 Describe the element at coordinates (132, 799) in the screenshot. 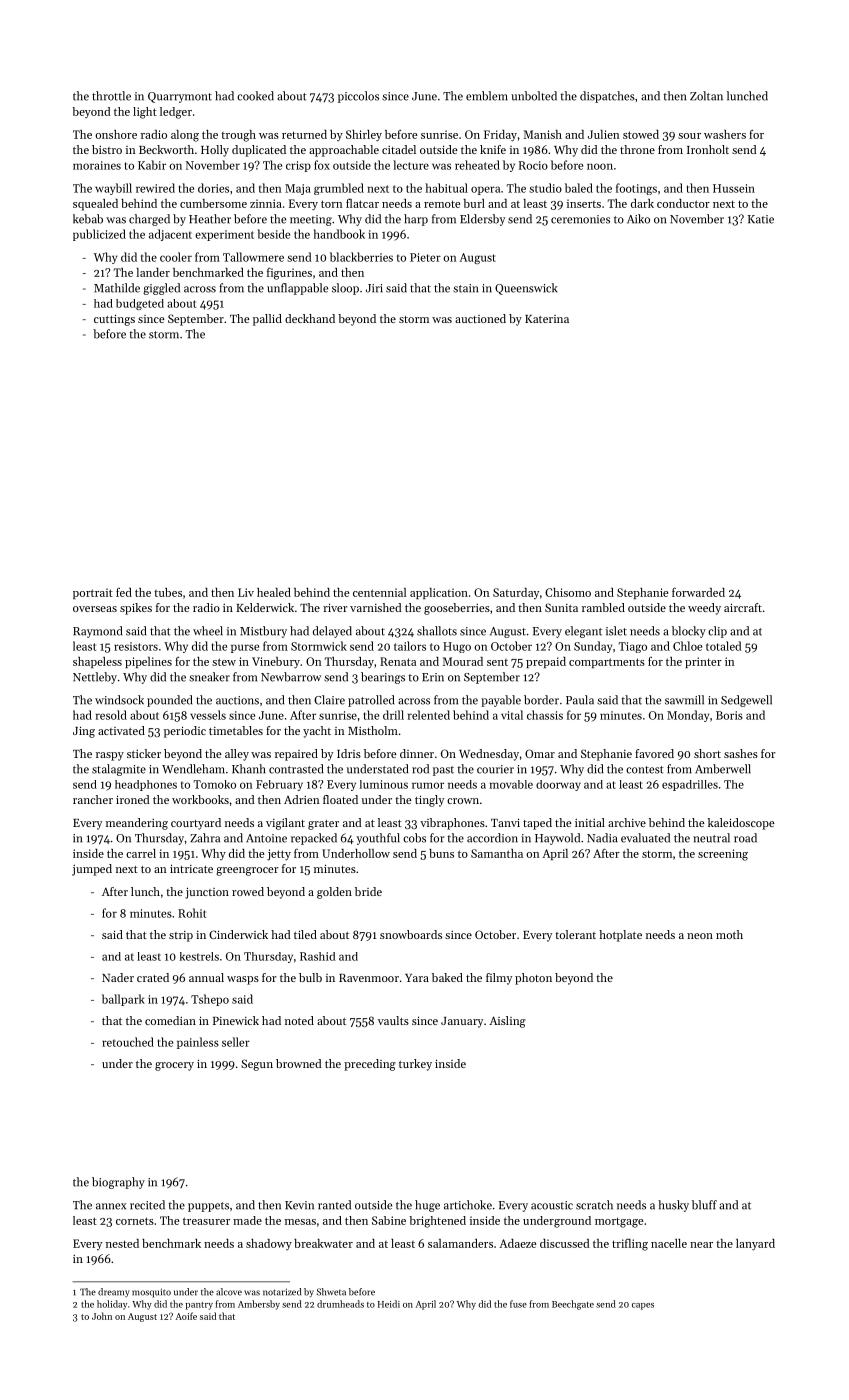

I see `ironed` at that location.
